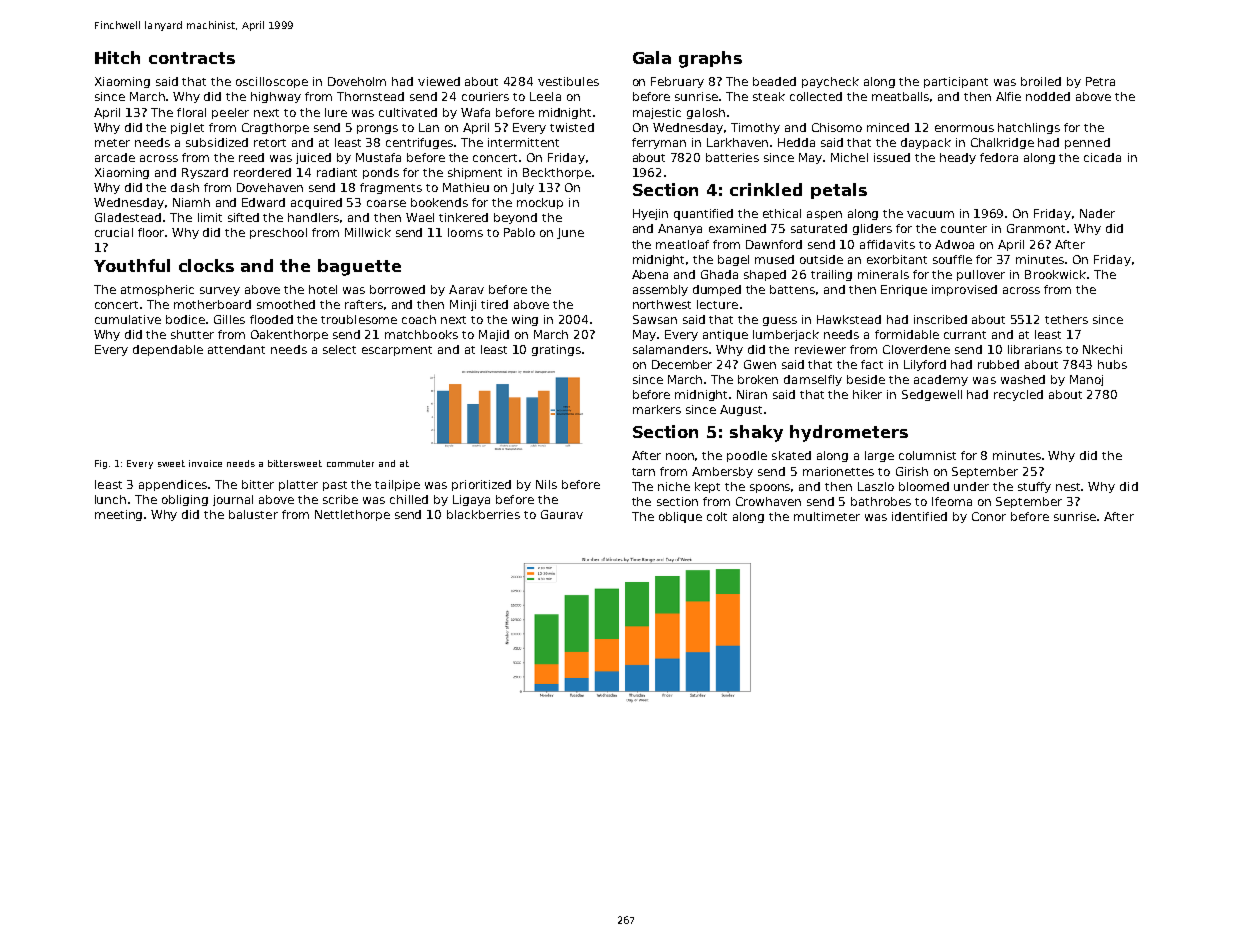 The height and width of the screenshot is (952, 1233). Describe the element at coordinates (747, 456) in the screenshot. I see `poodle` at that location.
